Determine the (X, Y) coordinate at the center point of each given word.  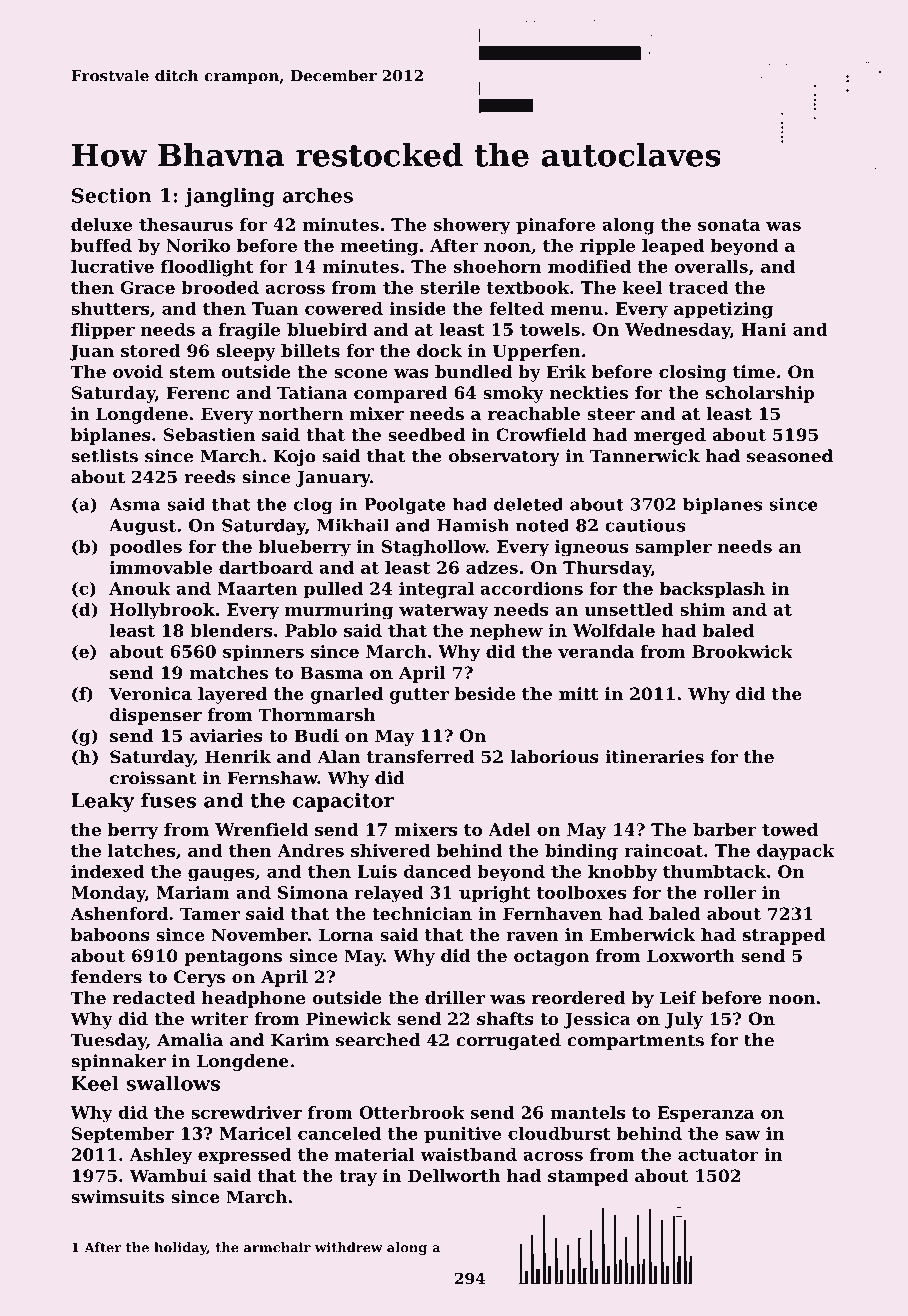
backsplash (712, 590)
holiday (180, 1248)
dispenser (156, 716)
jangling (229, 197)
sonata (729, 225)
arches (318, 195)
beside (485, 693)
